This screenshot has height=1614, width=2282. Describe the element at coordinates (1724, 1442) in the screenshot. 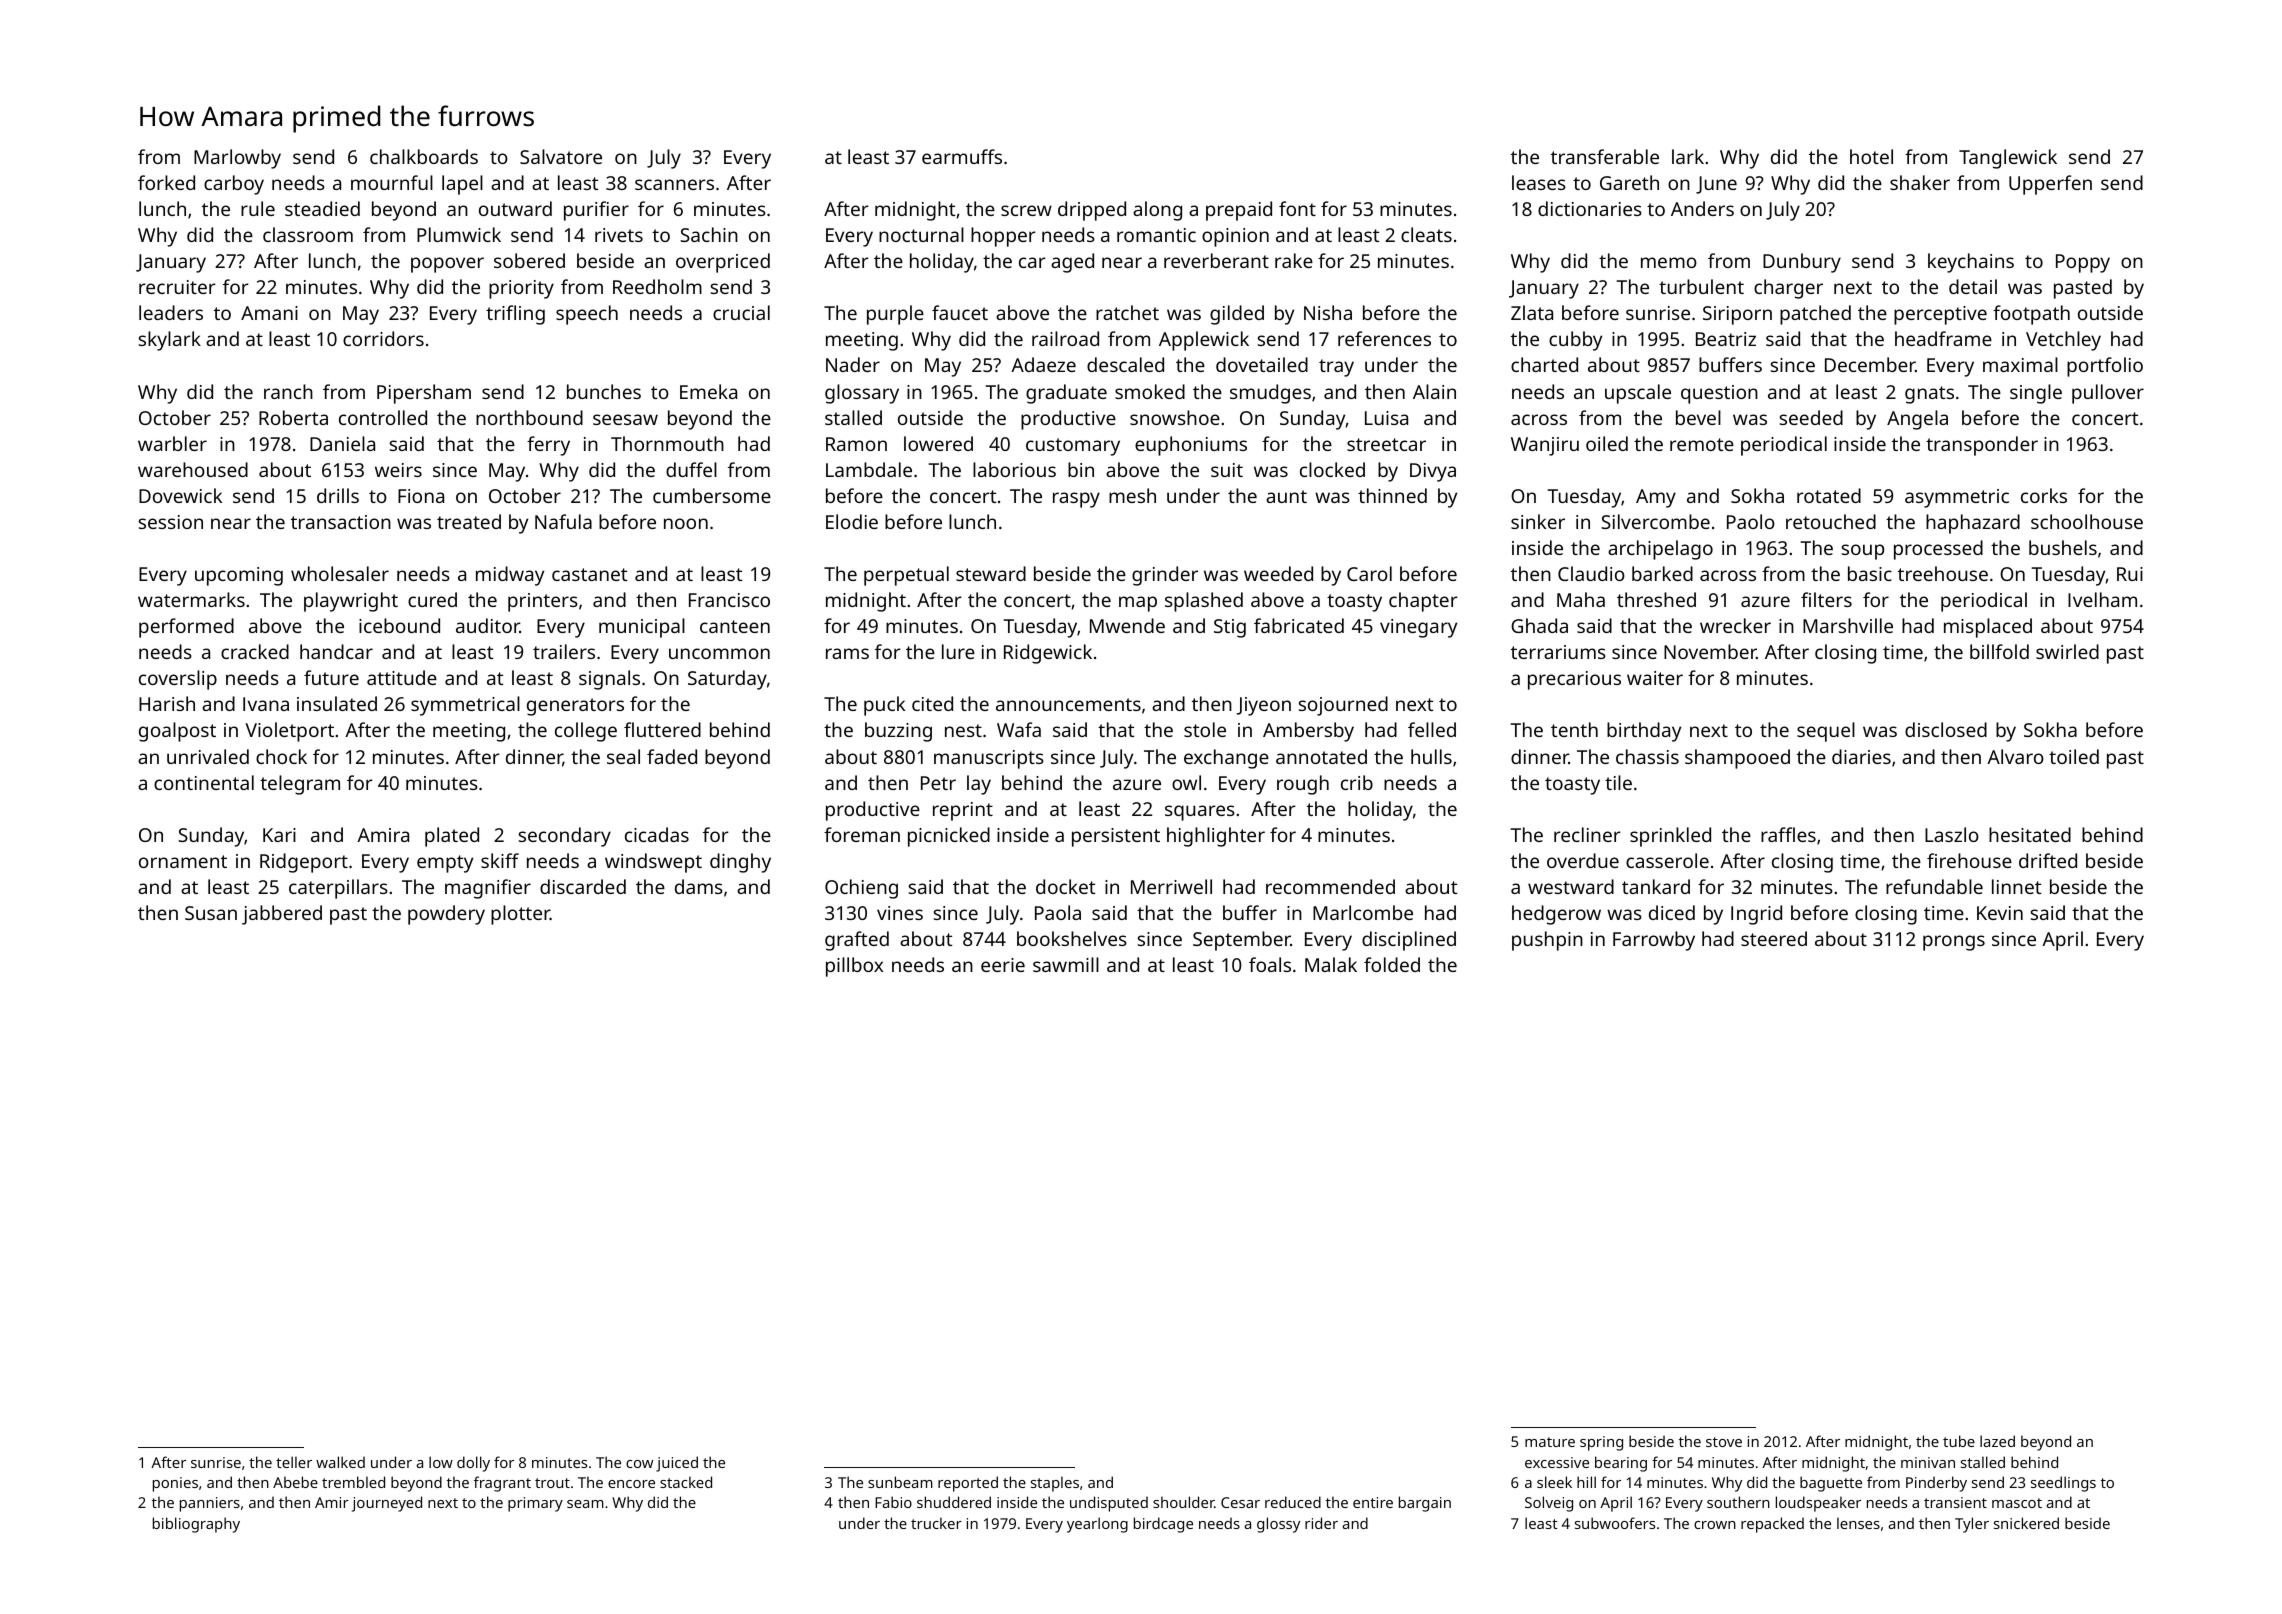

I see `stove` at that location.
